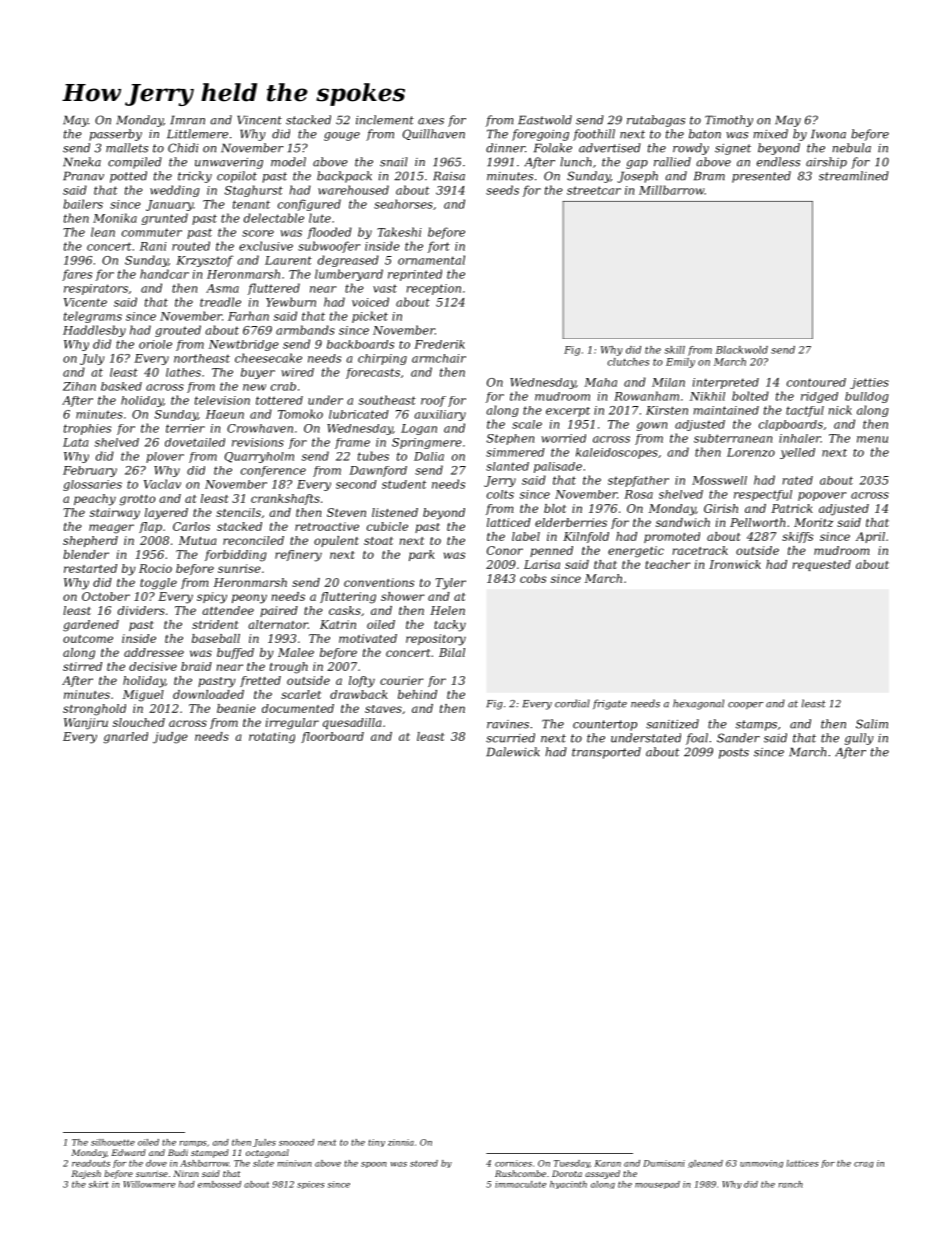 This image has height=1233, width=952. What do you see at coordinates (610, 704) in the image?
I see `frigate` at bounding box center [610, 704].
